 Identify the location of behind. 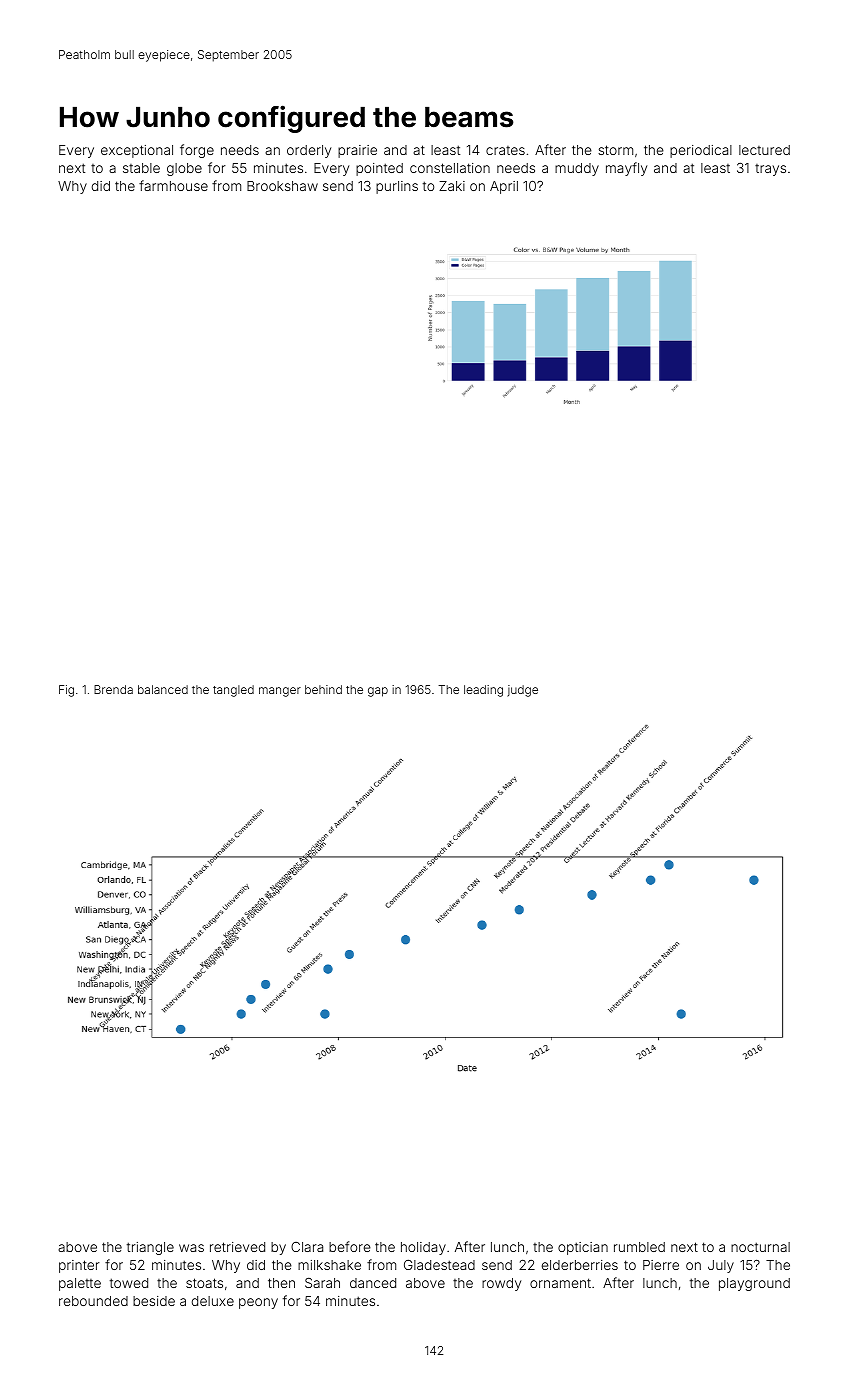
(323, 689).
